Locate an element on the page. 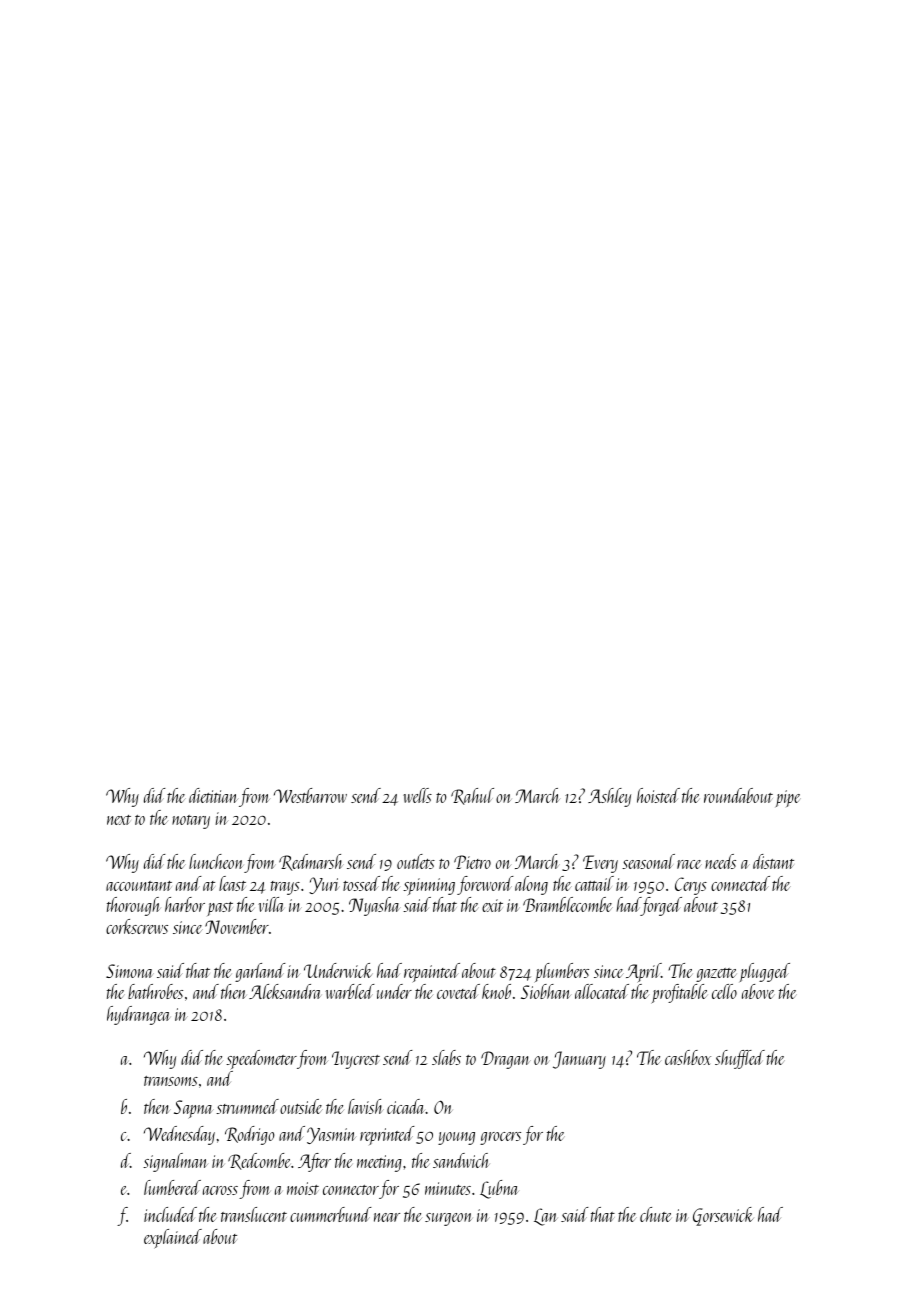 The height and width of the page is (1316, 908). knob is located at coordinates (496, 991).
